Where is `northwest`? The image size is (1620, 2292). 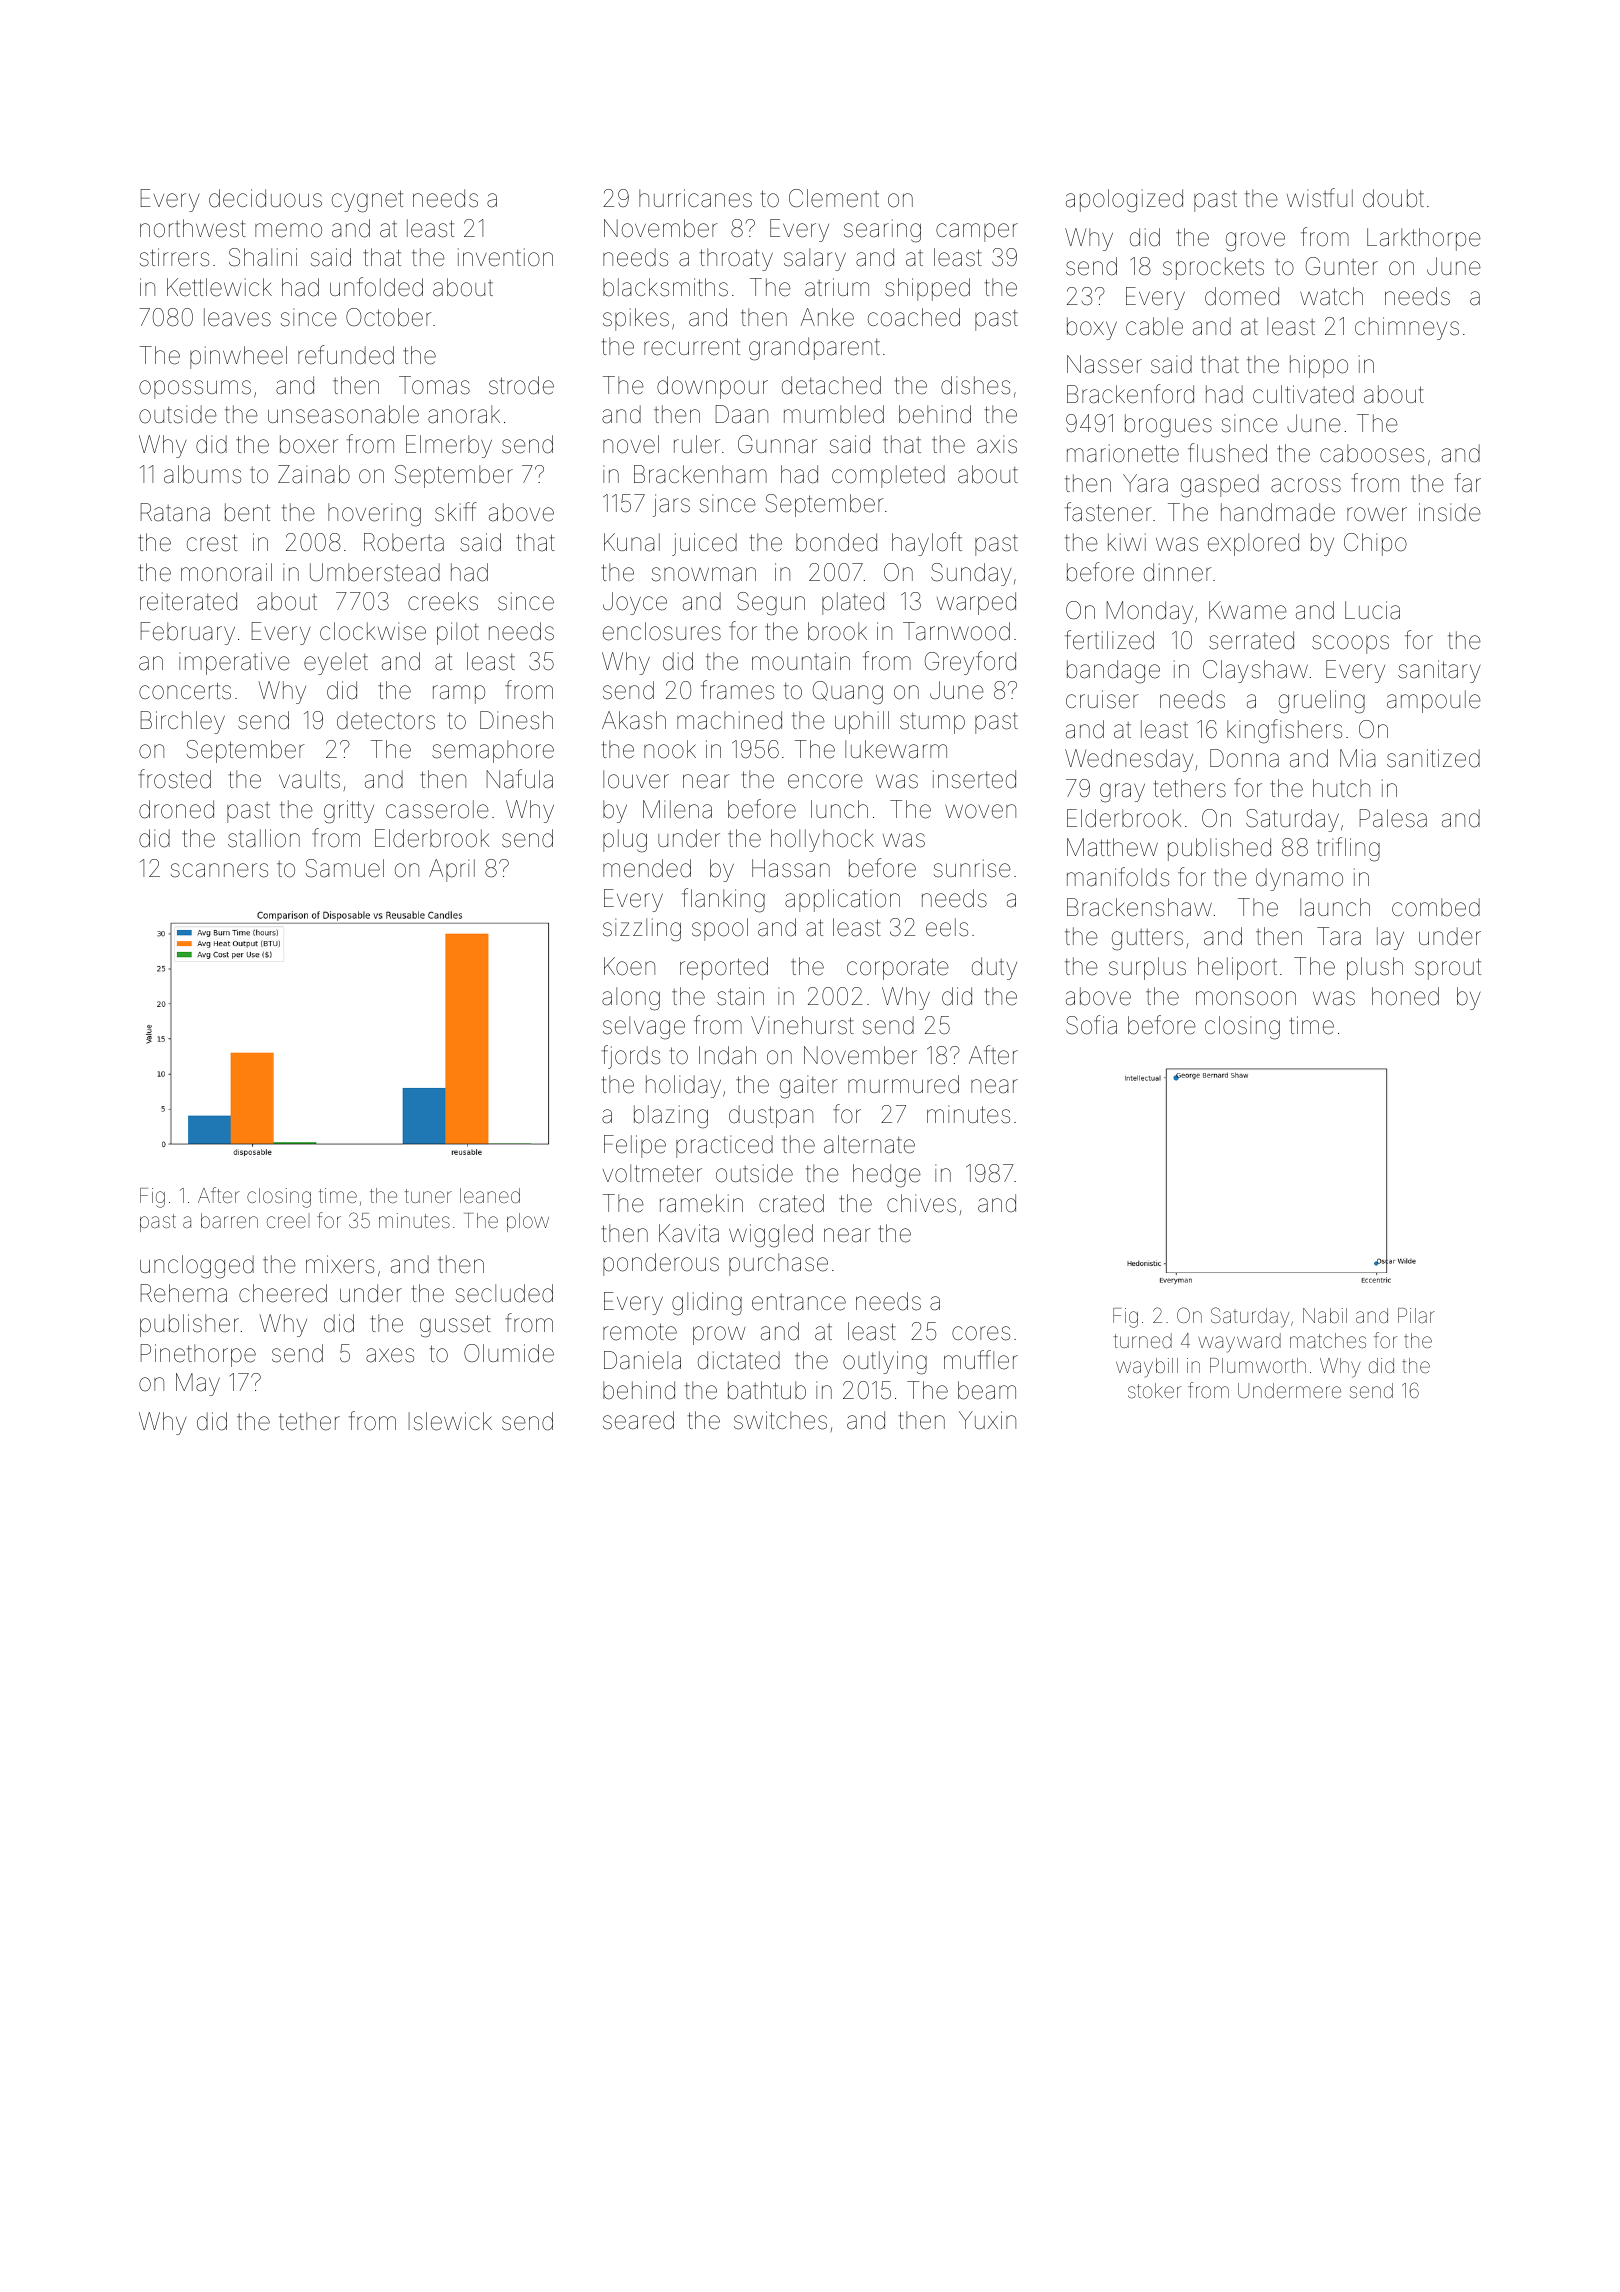 northwest is located at coordinates (193, 228).
